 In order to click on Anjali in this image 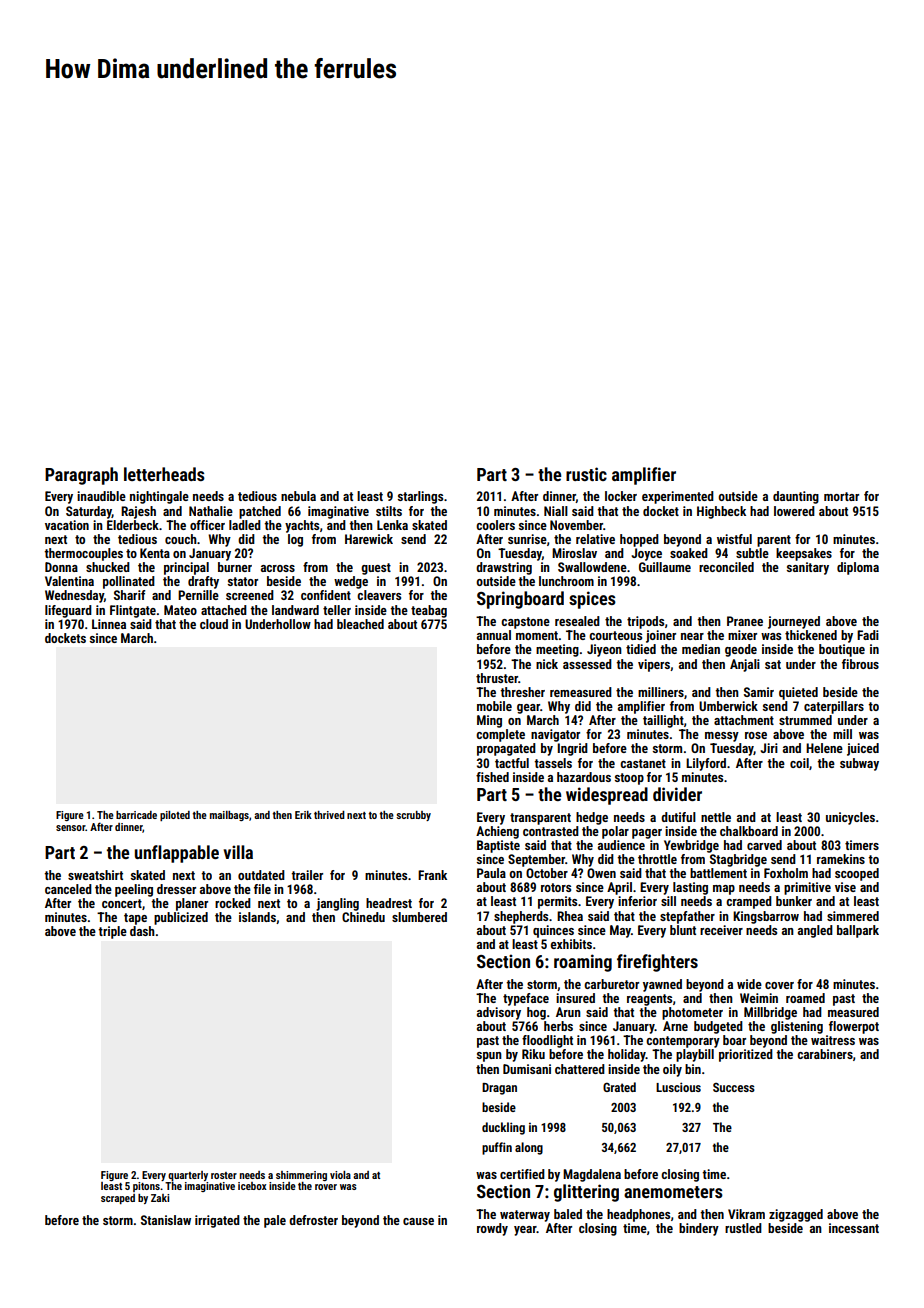, I will do `click(745, 665)`.
